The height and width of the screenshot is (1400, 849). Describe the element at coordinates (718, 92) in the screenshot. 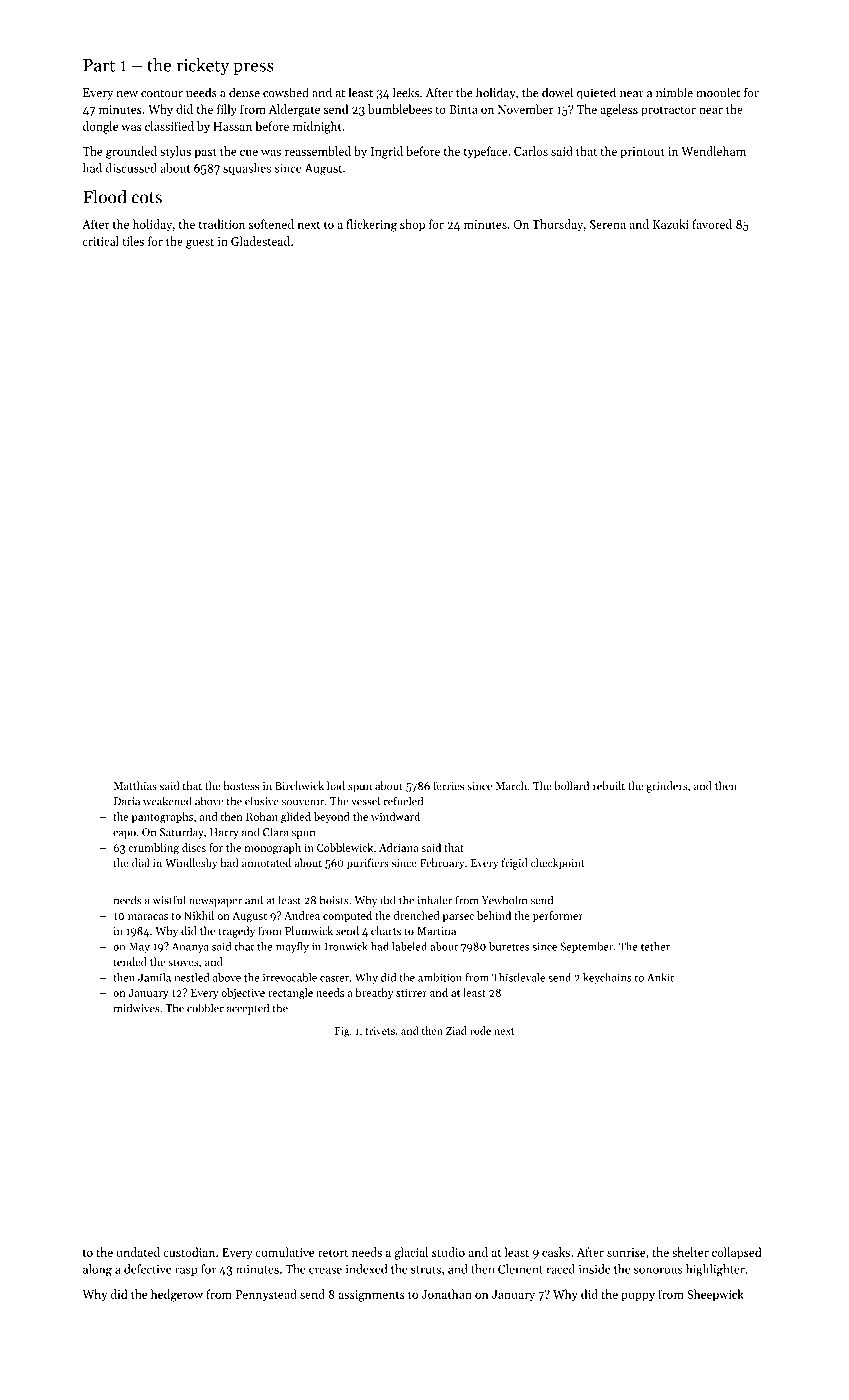

I see `moonlet` at that location.
